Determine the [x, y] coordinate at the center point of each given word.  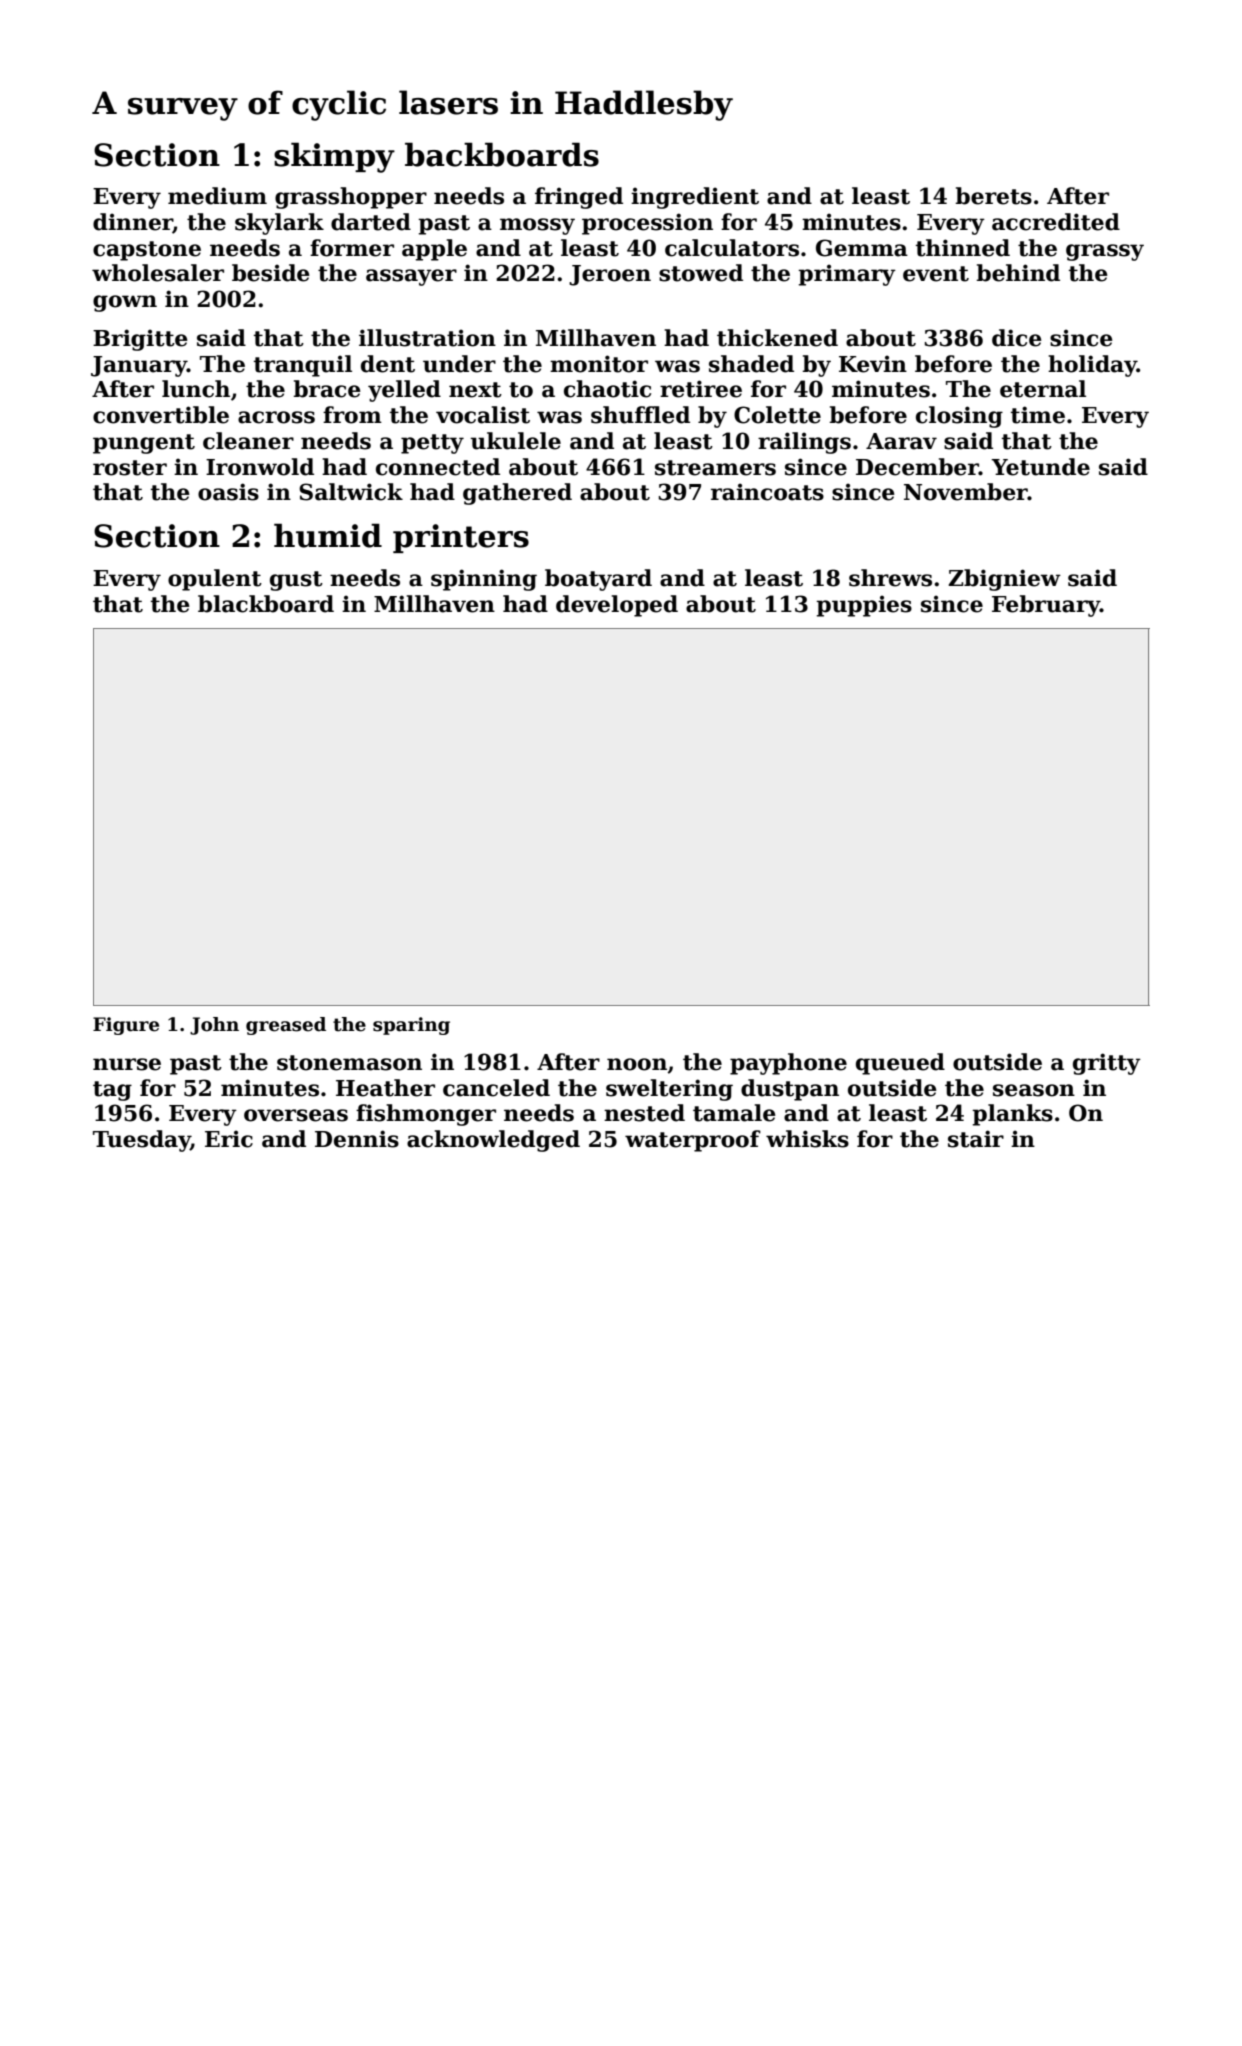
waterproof [693, 1141]
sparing [411, 1026]
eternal [1043, 389]
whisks [807, 1139]
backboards [502, 154]
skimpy [334, 157]
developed [617, 606]
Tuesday [141, 1141]
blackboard [266, 604]
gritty [1107, 1064]
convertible [161, 415]
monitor [599, 364]
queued [900, 1064]
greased [286, 1026]
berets [993, 196]
